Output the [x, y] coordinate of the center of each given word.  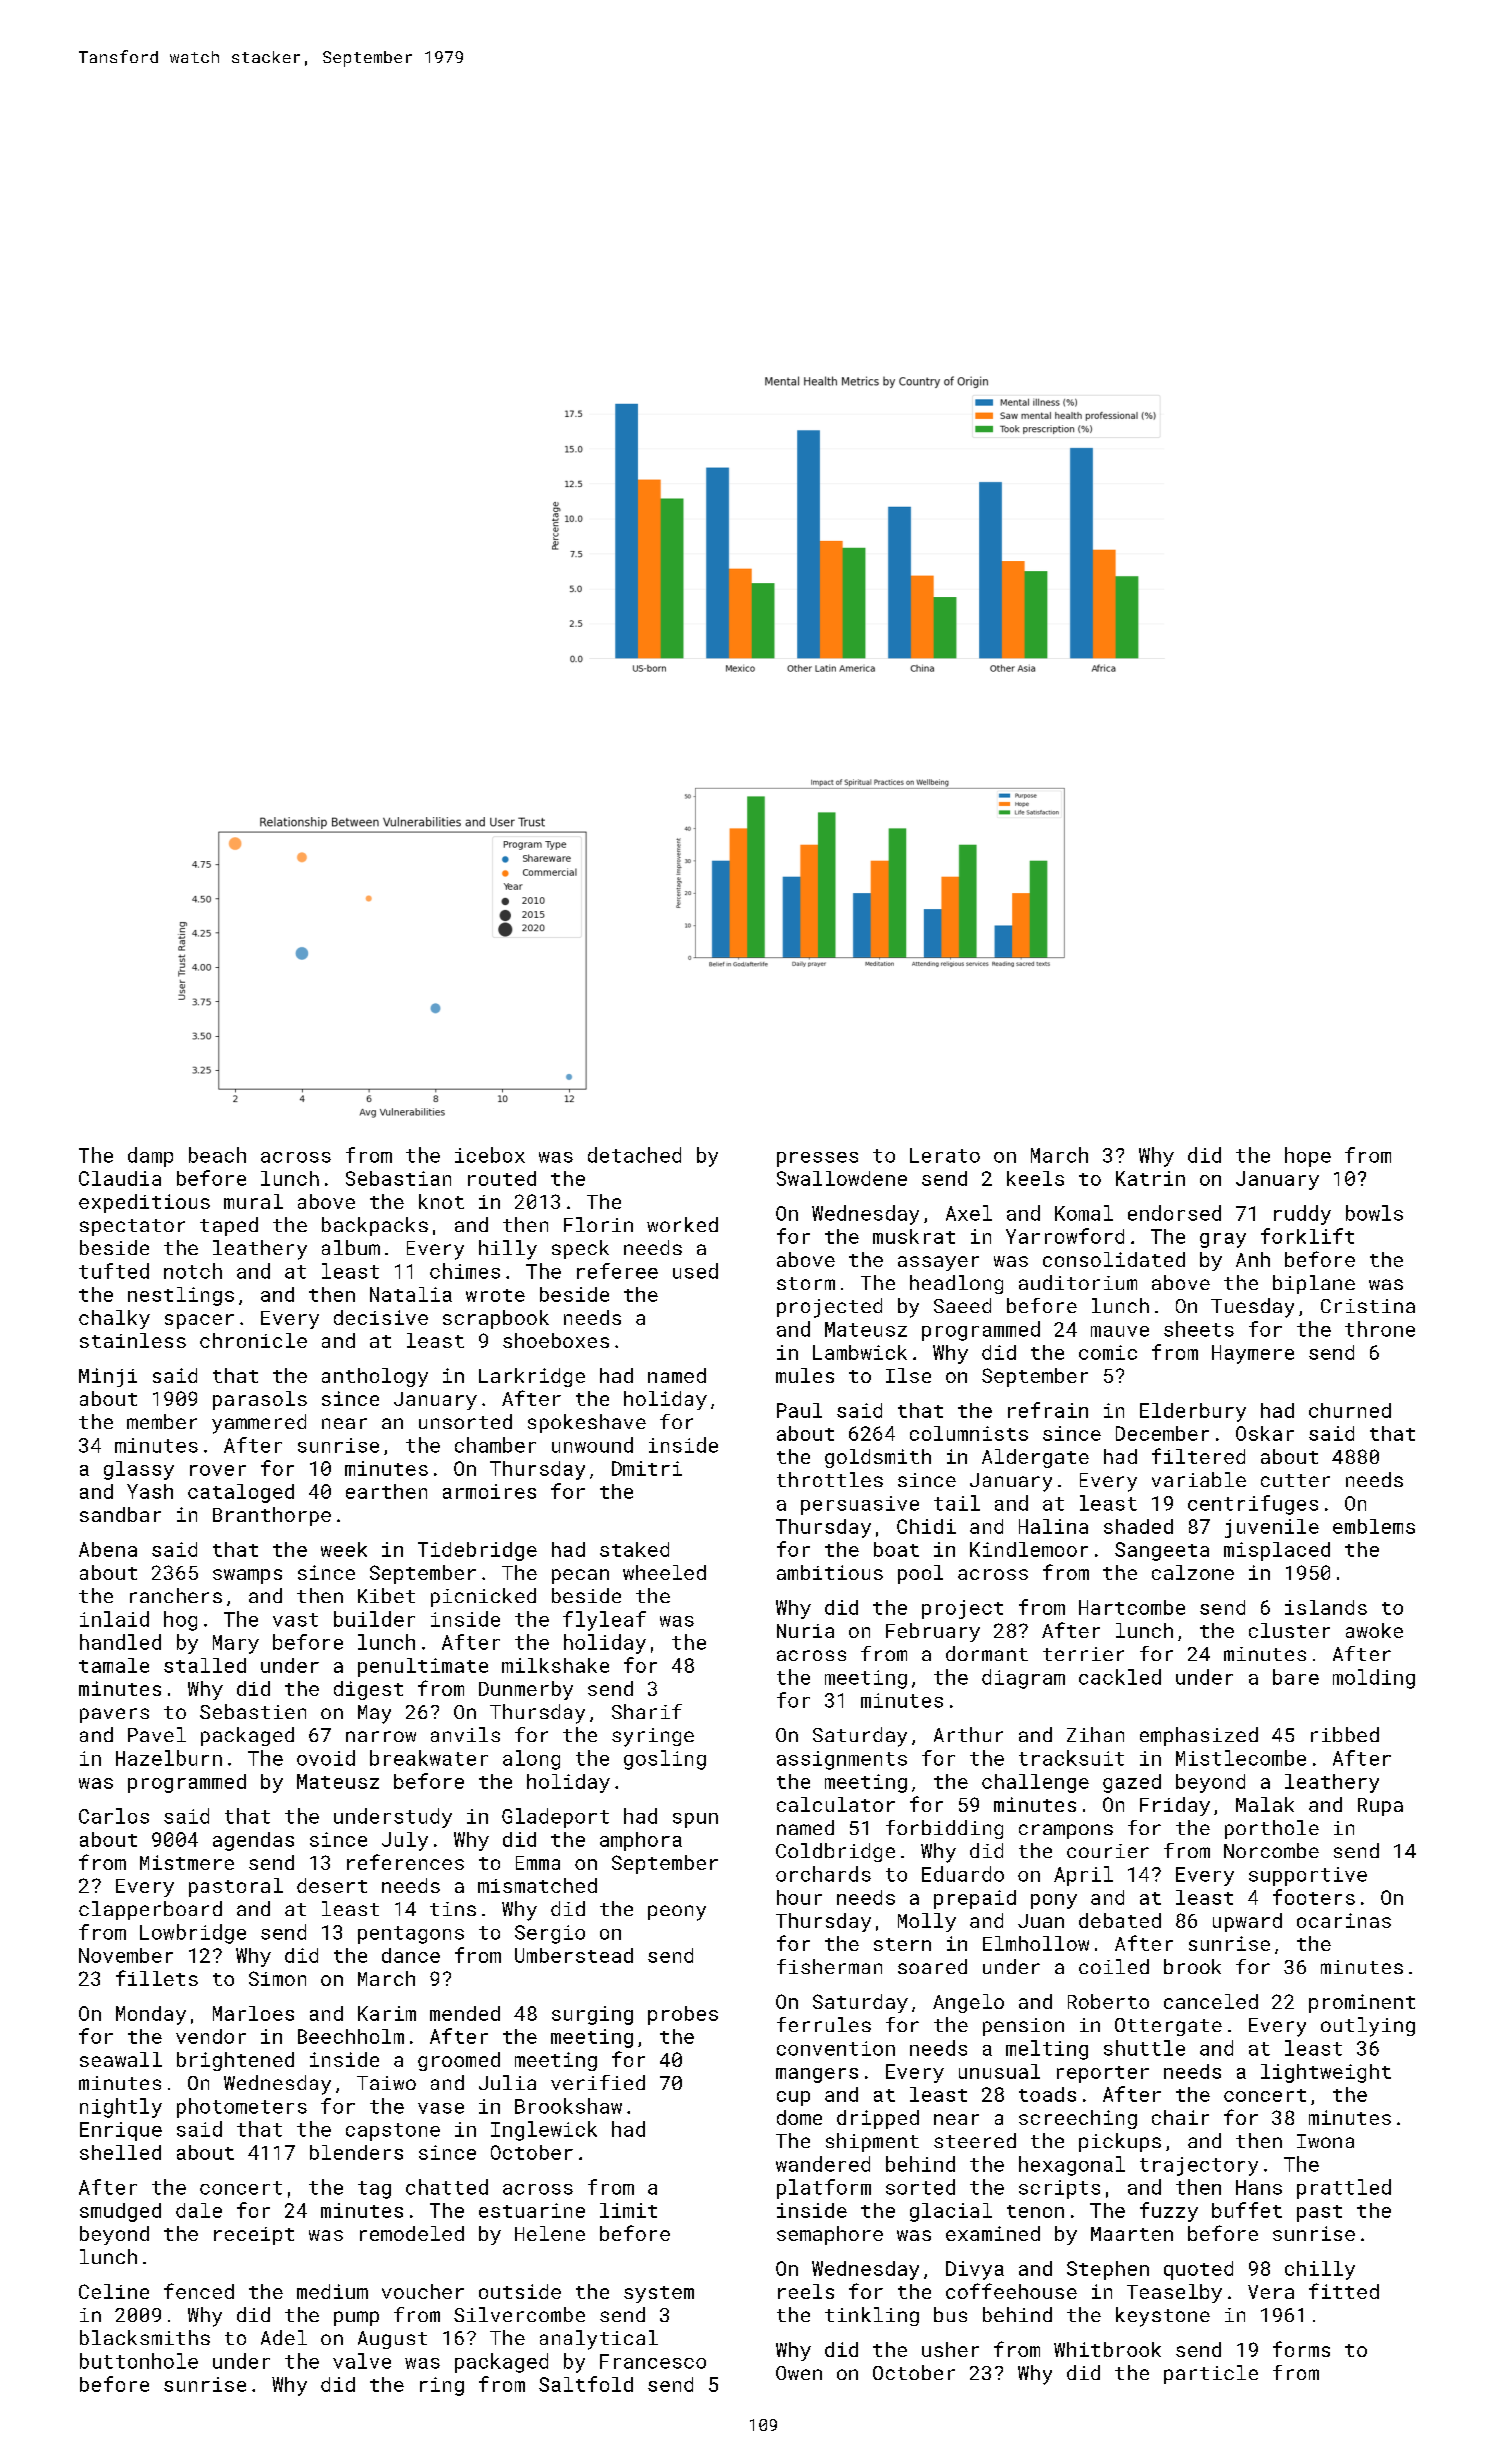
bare [1296, 1677]
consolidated [1114, 1259]
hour [799, 1897]
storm [806, 1283]
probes [683, 2015]
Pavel [157, 1734]
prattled [1344, 2189]
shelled [120, 2152]
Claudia [120, 1178]
